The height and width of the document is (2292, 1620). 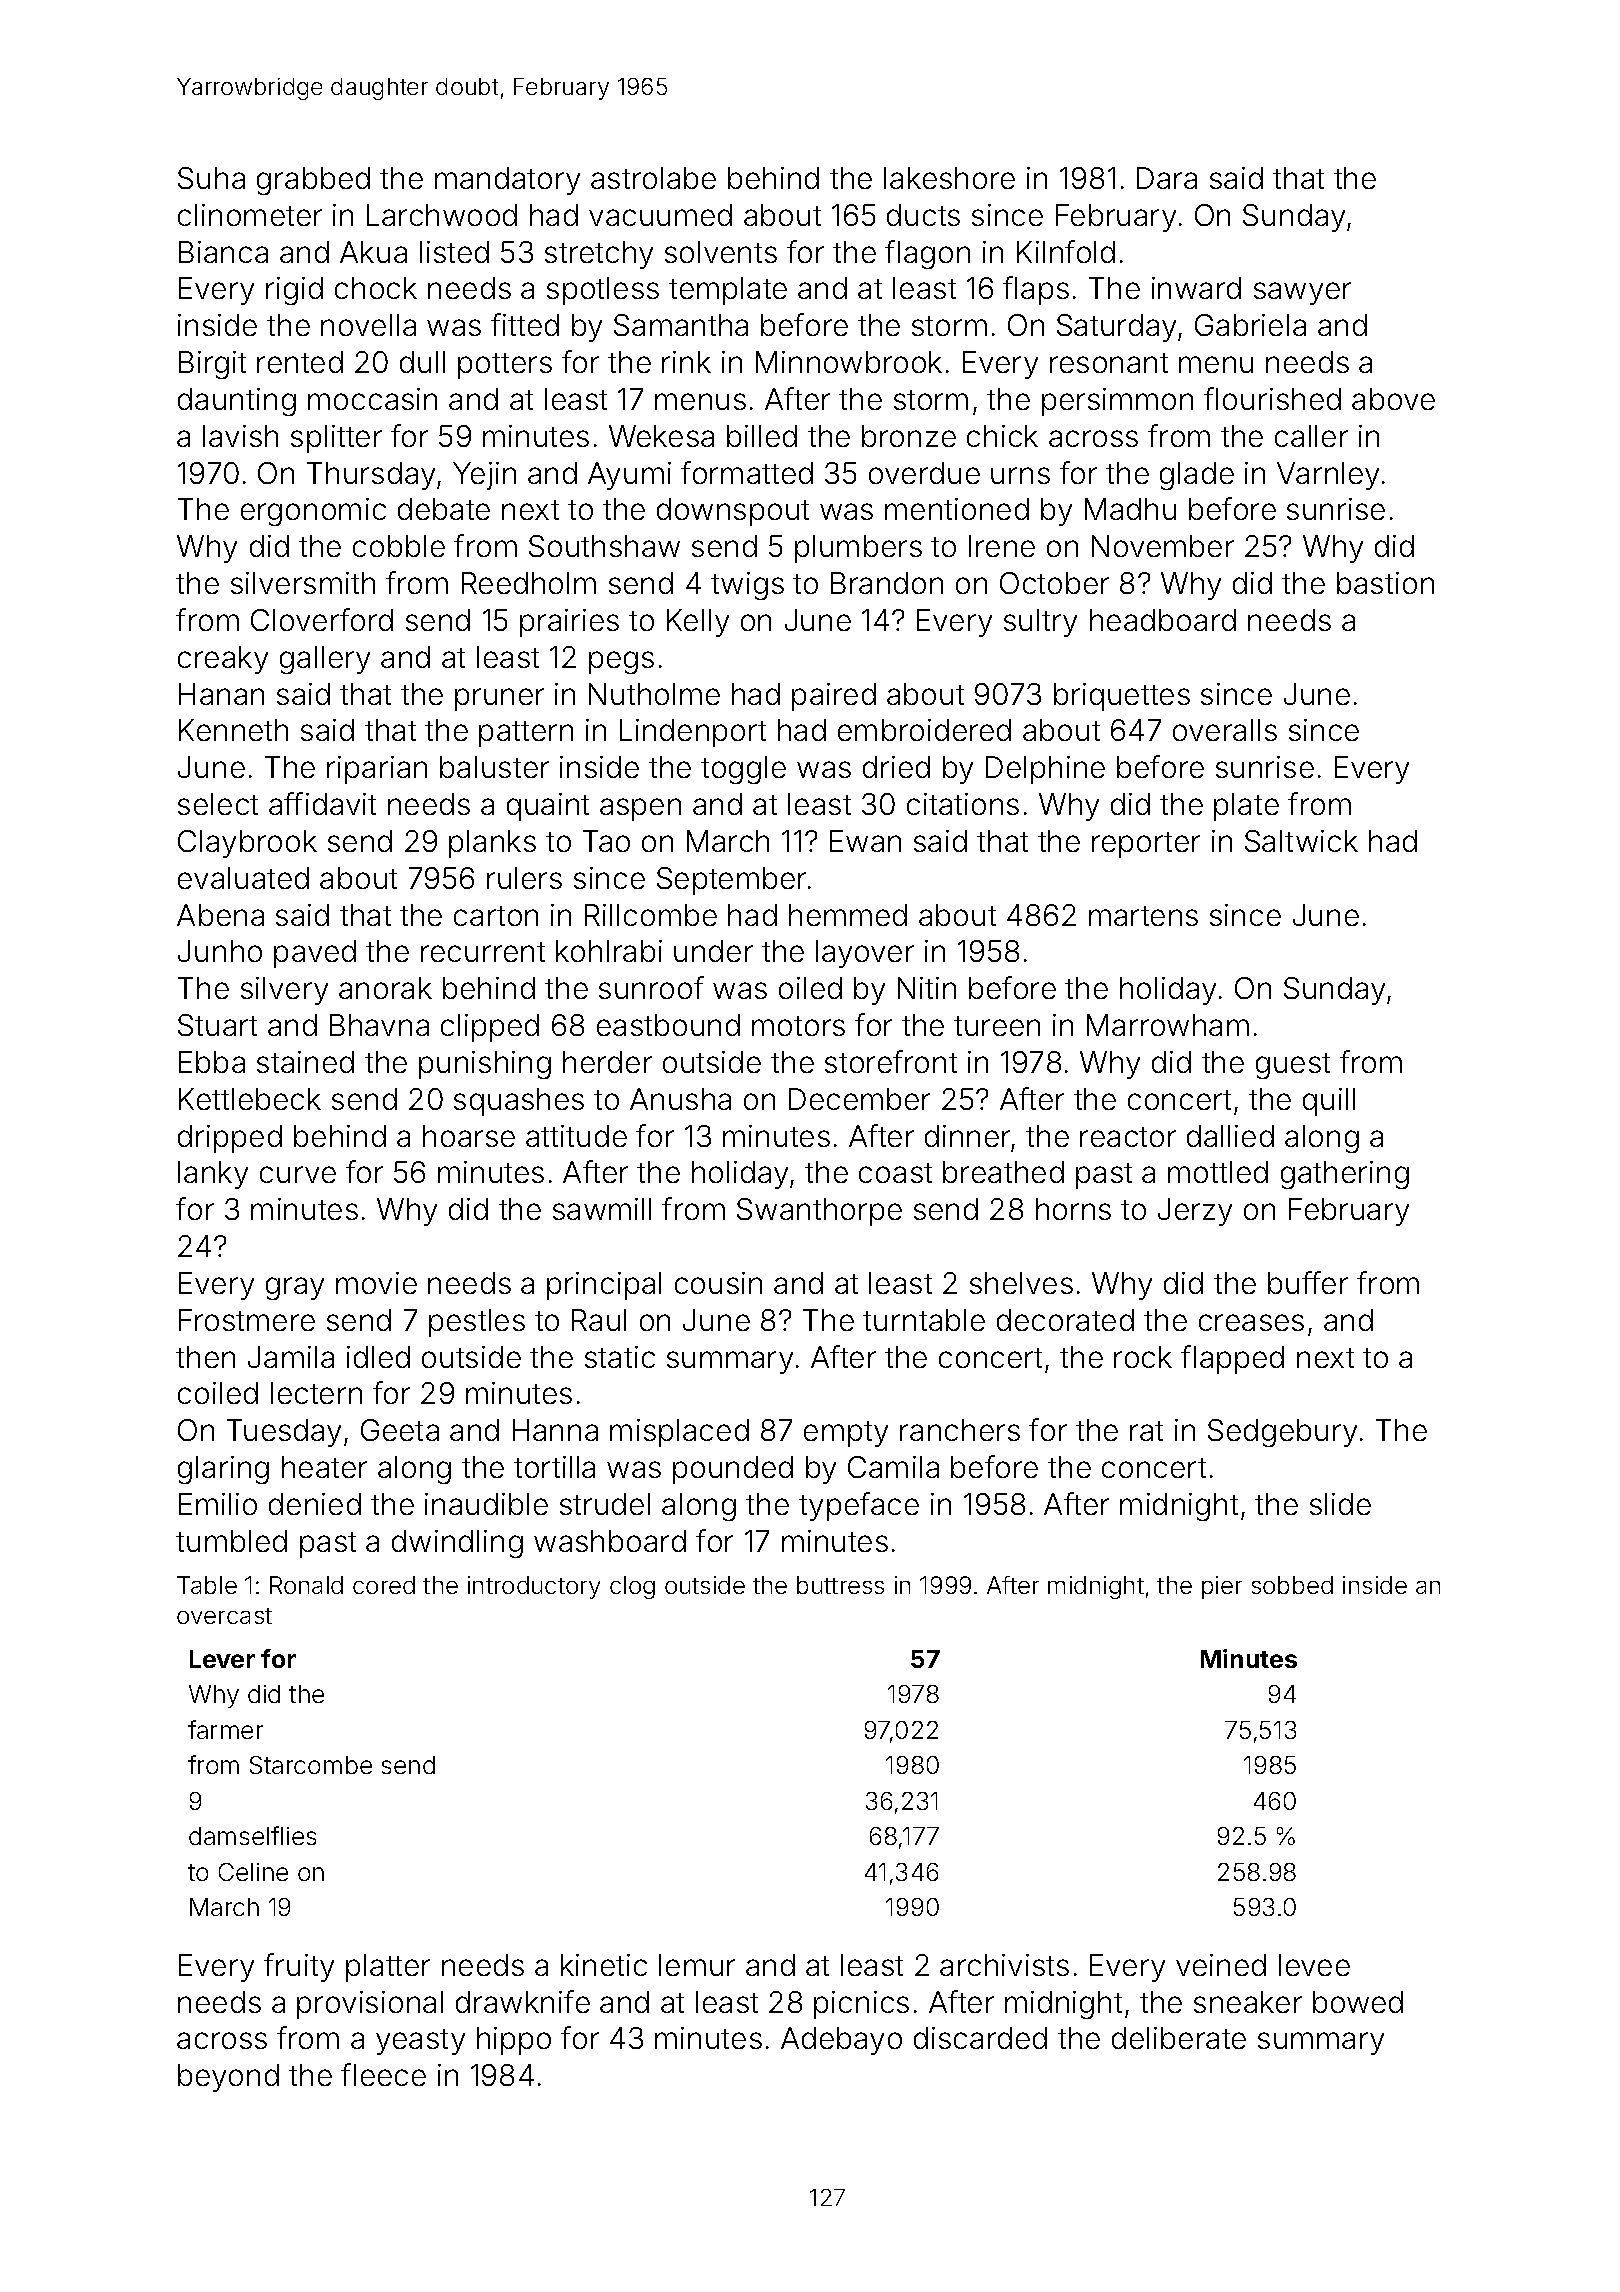 I want to click on dripped, so click(x=230, y=1139).
